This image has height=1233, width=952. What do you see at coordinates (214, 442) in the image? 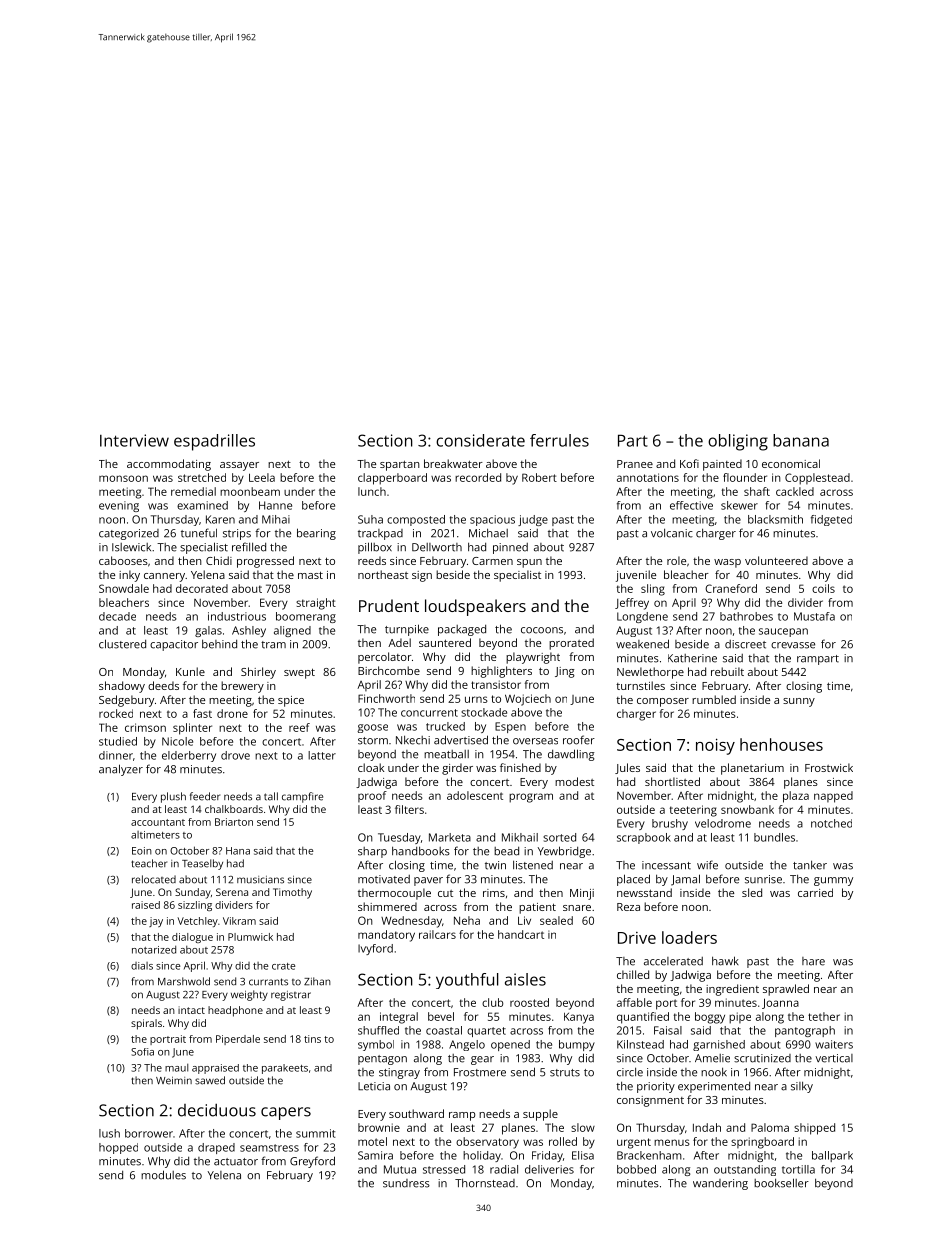
I see `espadrilles` at bounding box center [214, 442].
